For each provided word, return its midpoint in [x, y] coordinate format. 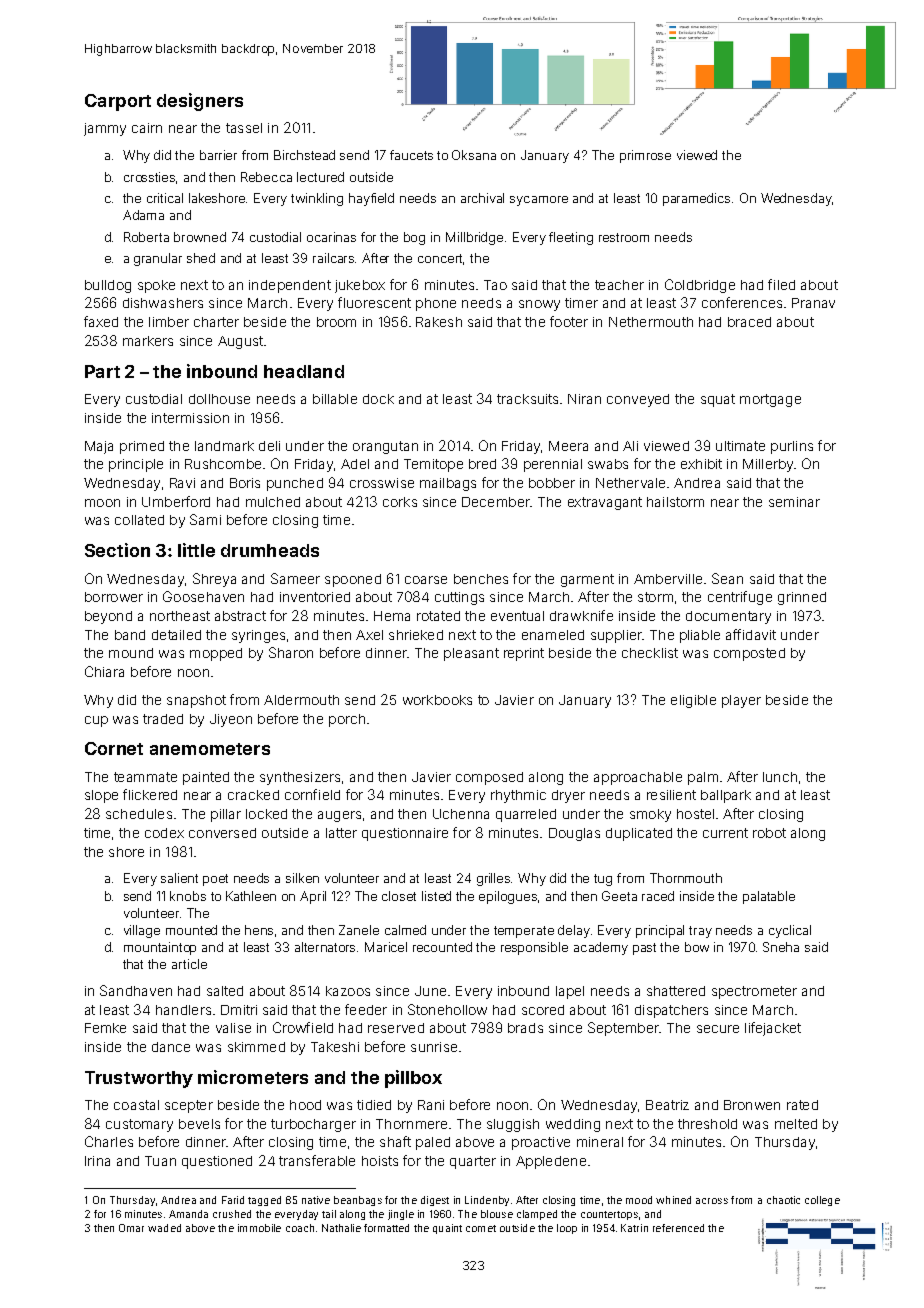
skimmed [256, 1047]
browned [200, 237]
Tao [495, 285]
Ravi [182, 483]
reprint [524, 654]
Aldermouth [301, 700]
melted [796, 1124]
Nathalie [341, 1228]
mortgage [770, 400]
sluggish [513, 1125]
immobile [259, 1228]
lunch [780, 777]
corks [400, 502]
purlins [792, 447]
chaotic [783, 1200]
